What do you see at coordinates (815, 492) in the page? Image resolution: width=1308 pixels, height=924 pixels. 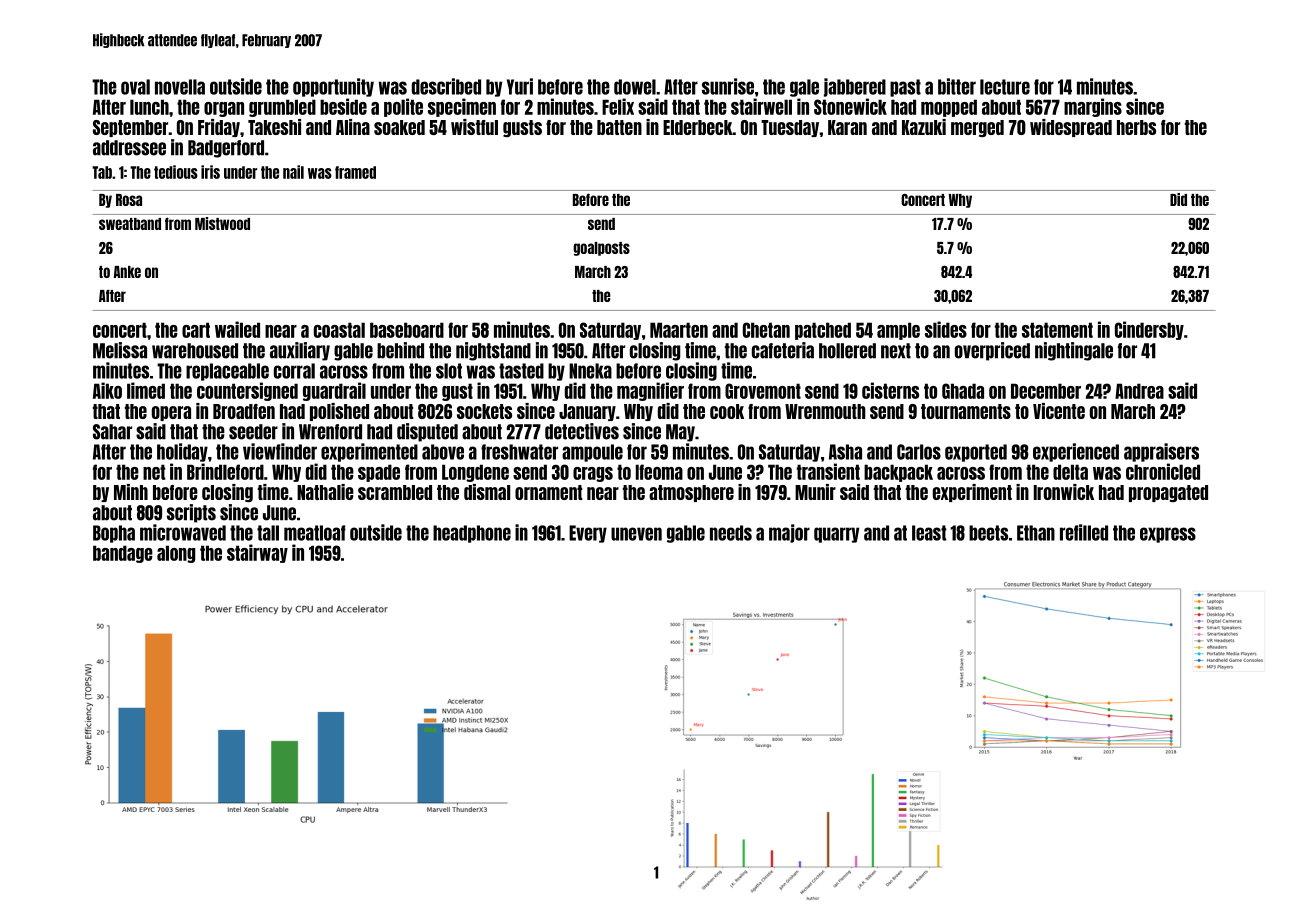 I see `Munir` at bounding box center [815, 492].
